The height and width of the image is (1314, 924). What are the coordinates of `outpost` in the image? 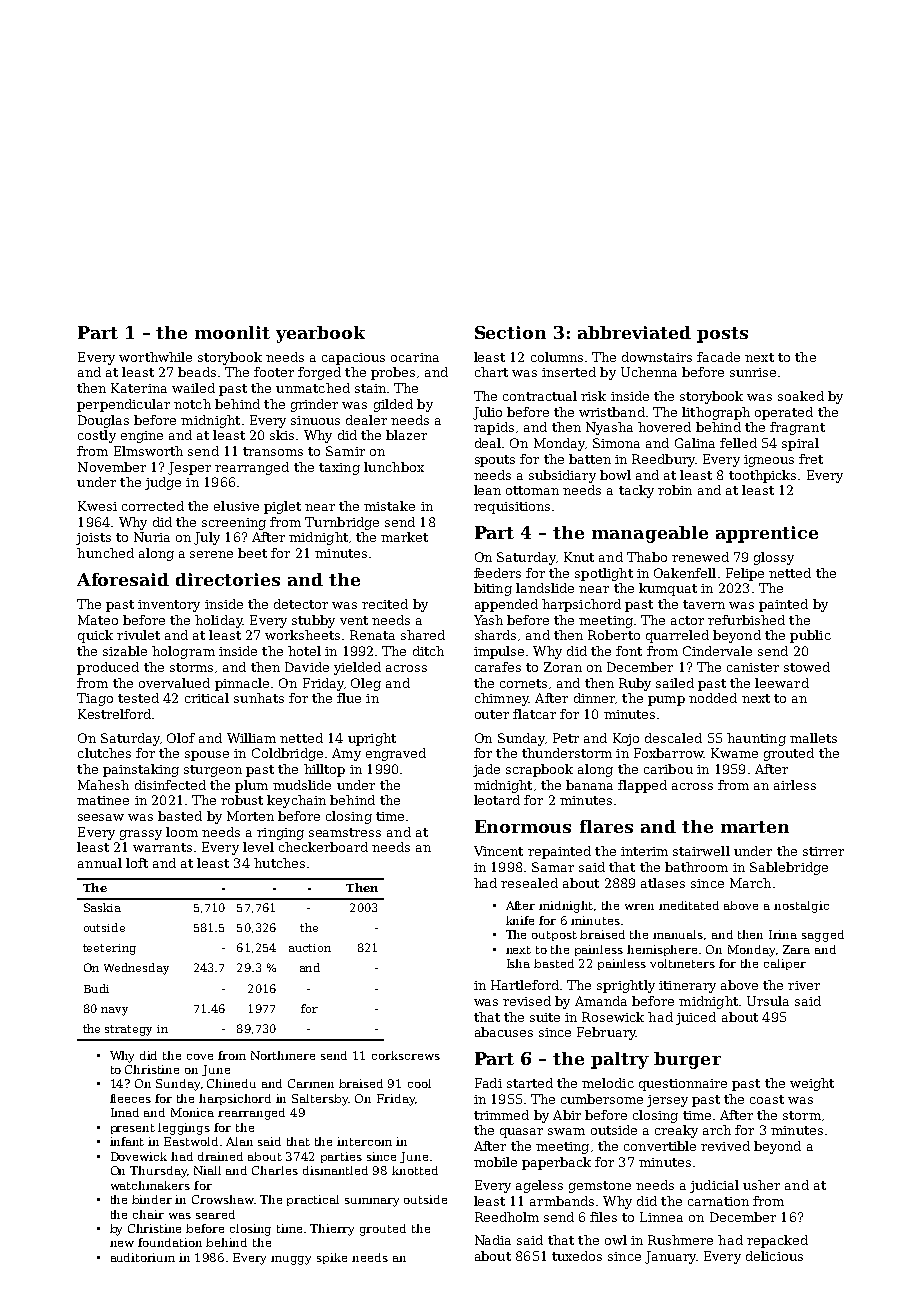 It's located at (554, 936).
